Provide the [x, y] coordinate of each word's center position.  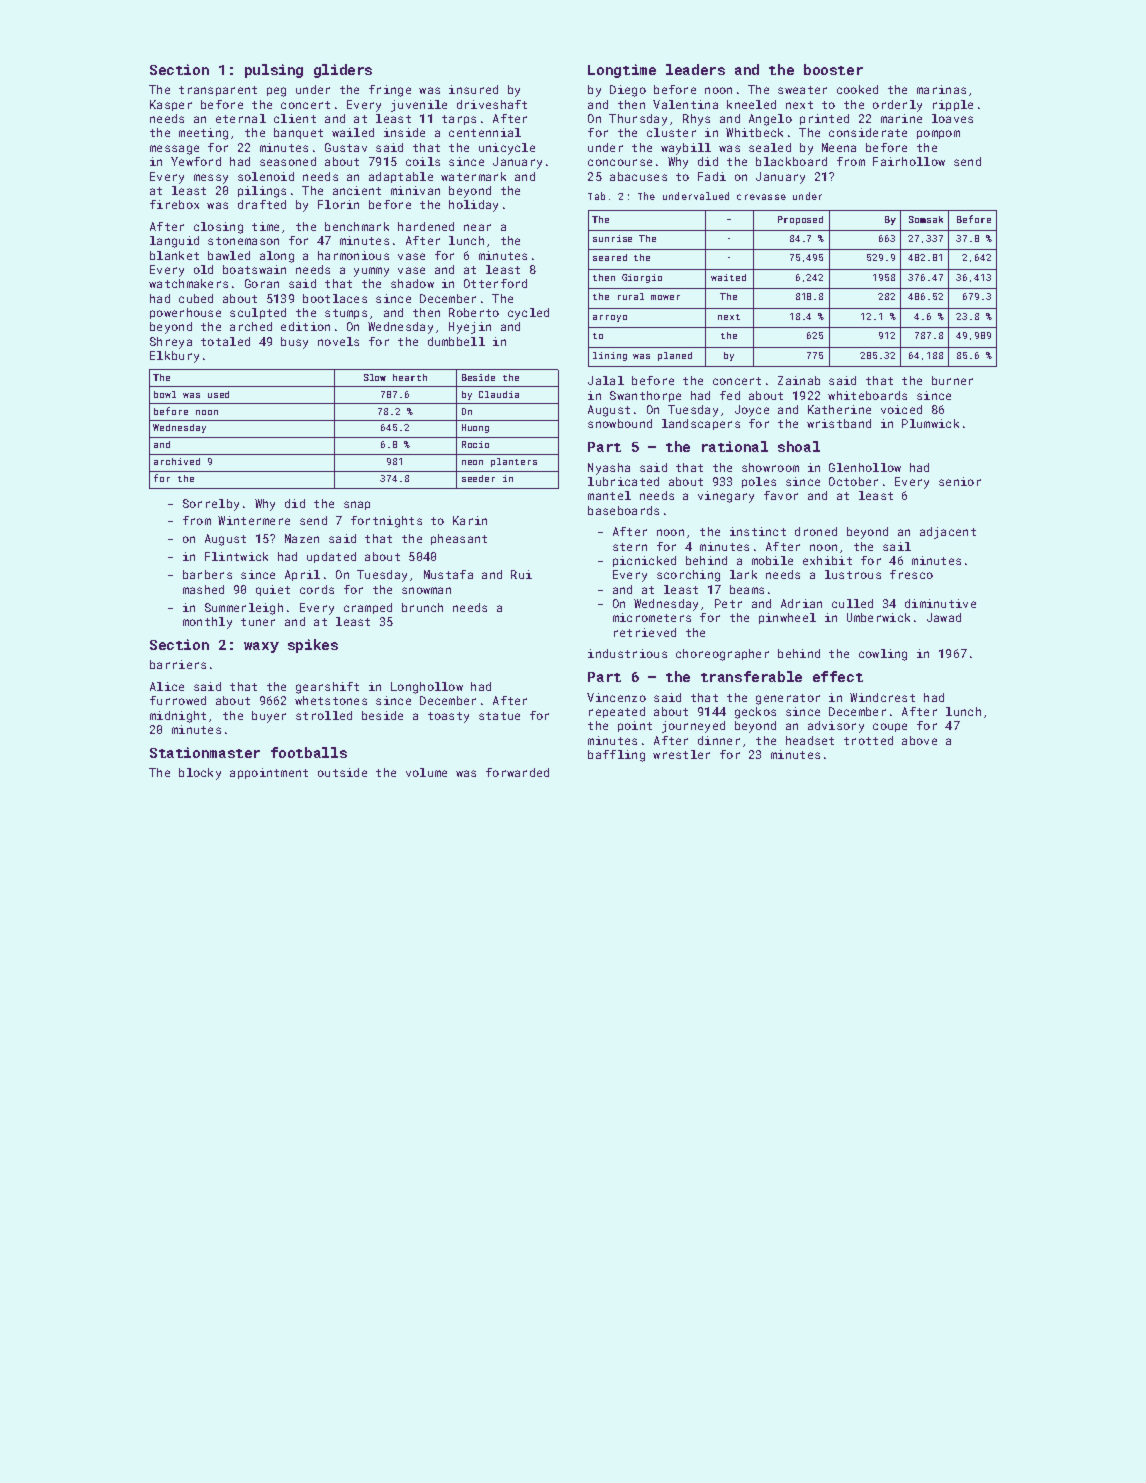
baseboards [623, 510]
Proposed [800, 220]
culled [852, 603]
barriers [178, 664]
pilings [262, 192]
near [477, 227]
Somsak [926, 219]
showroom [770, 467]
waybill [686, 149]
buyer [269, 717]
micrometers [652, 617]
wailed [353, 132]
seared [610, 257]
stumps [346, 314]
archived [177, 461]
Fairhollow [909, 161]
